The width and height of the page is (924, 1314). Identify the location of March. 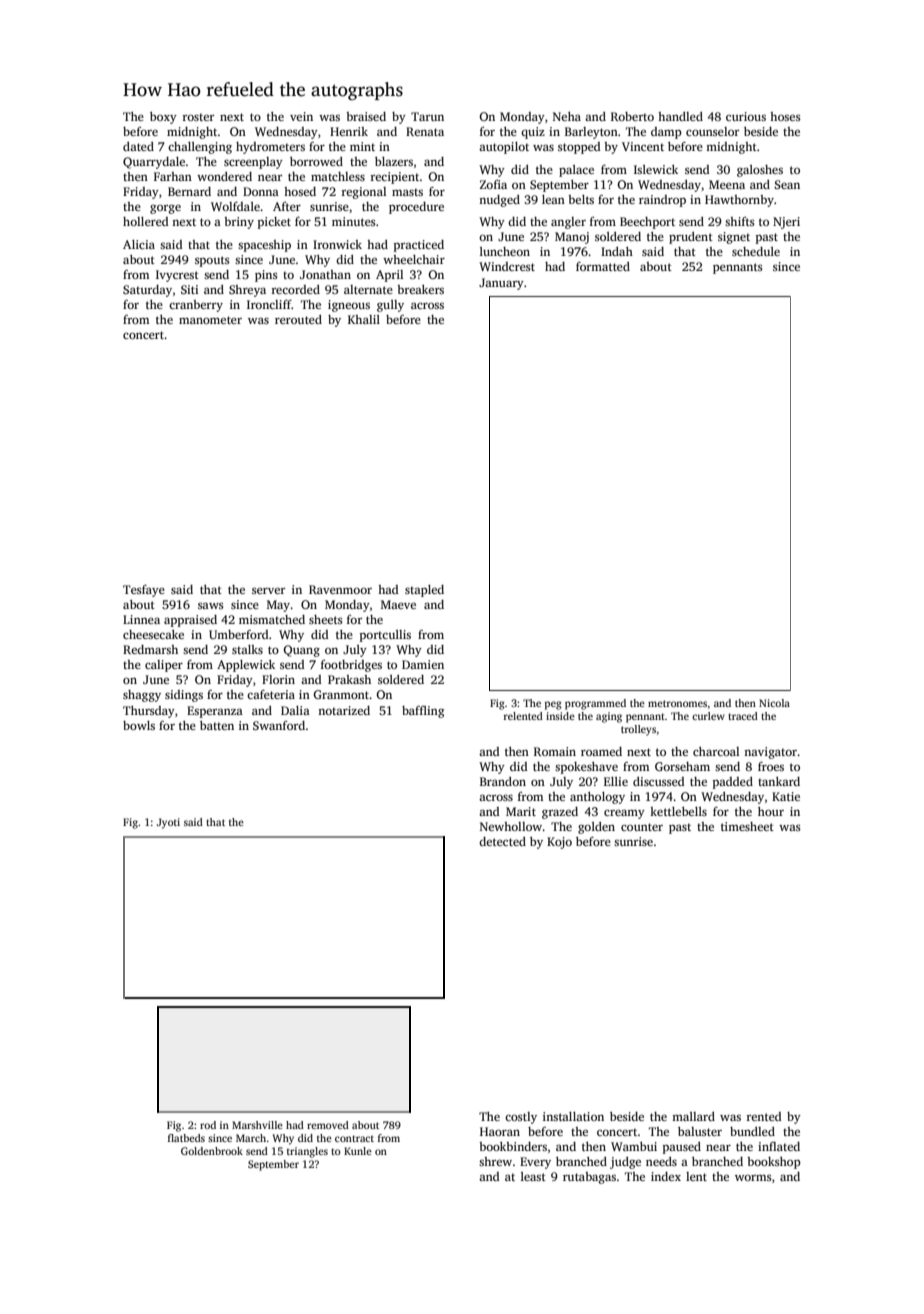
(251, 1138).
